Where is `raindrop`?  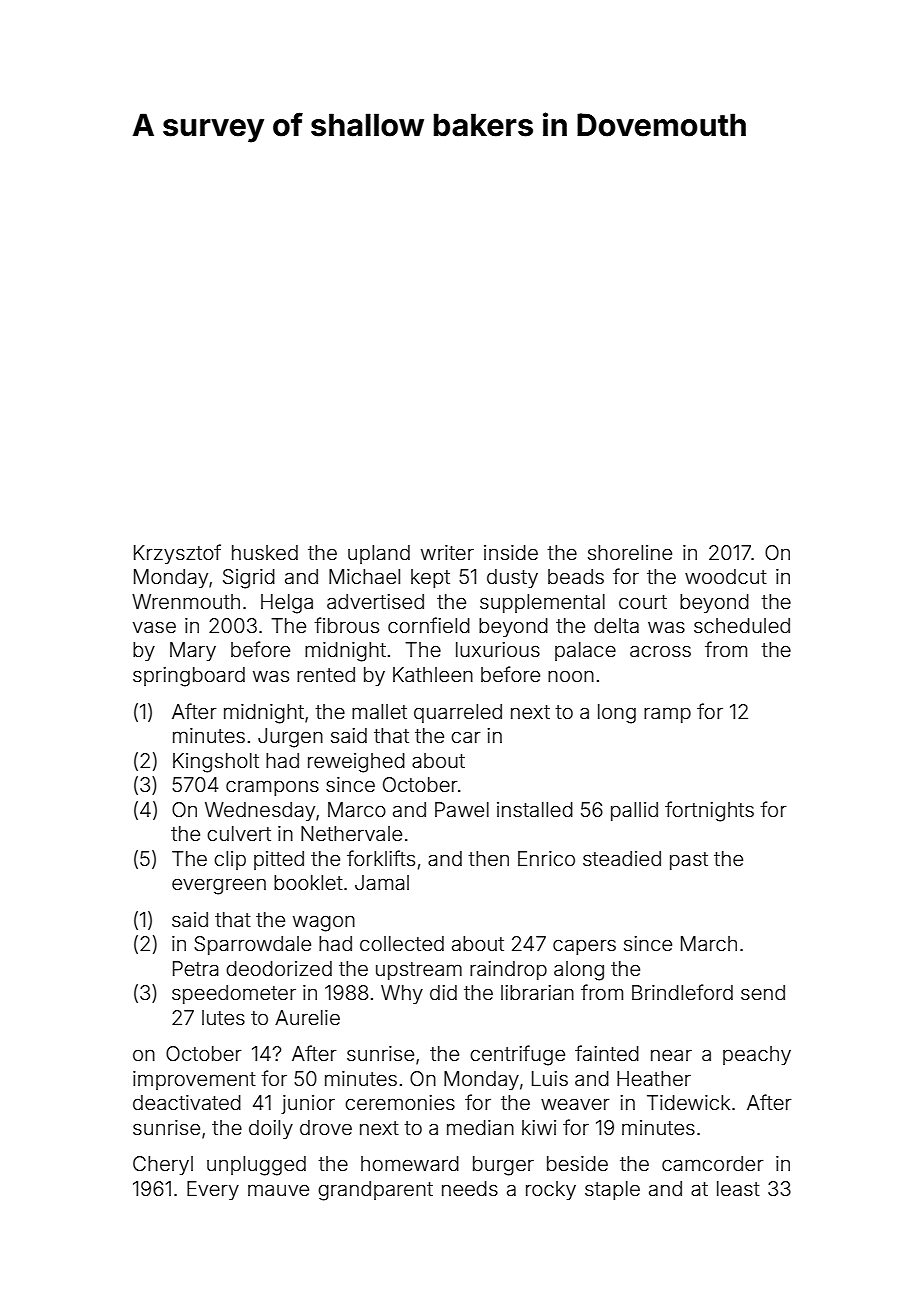
raindrop is located at coordinates (508, 970).
